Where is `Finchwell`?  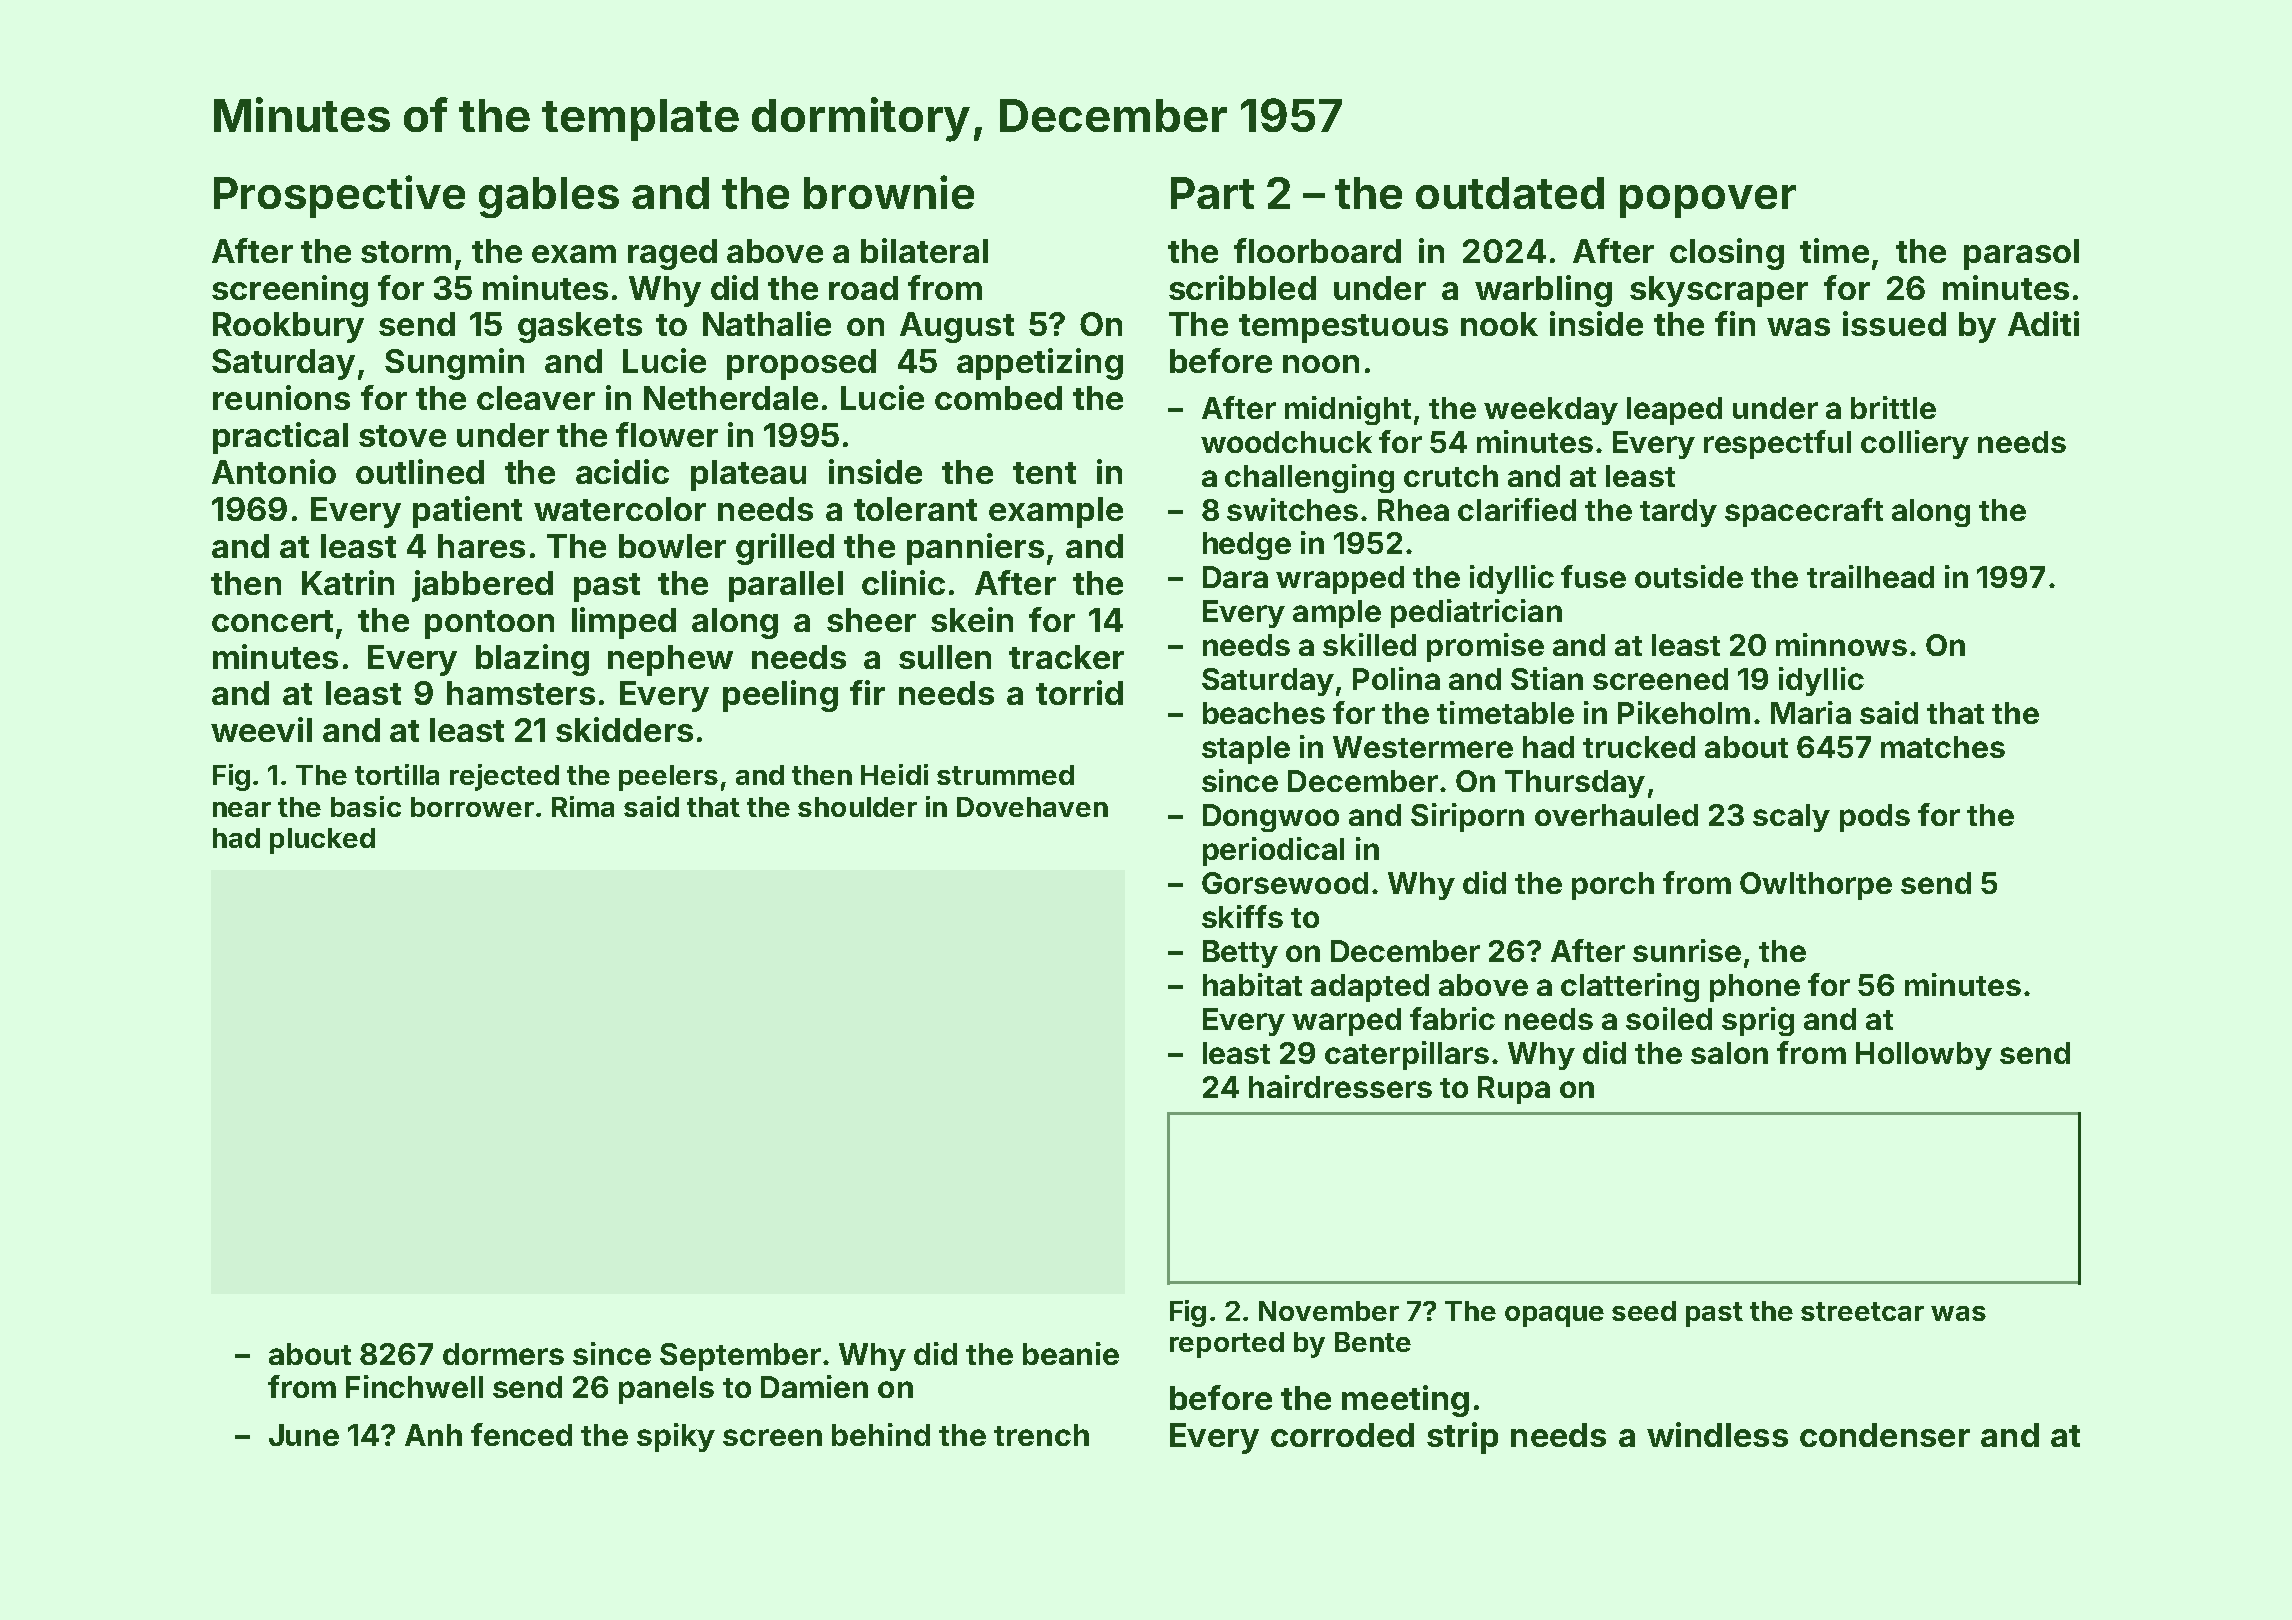
Finchwell is located at coordinates (414, 1386).
